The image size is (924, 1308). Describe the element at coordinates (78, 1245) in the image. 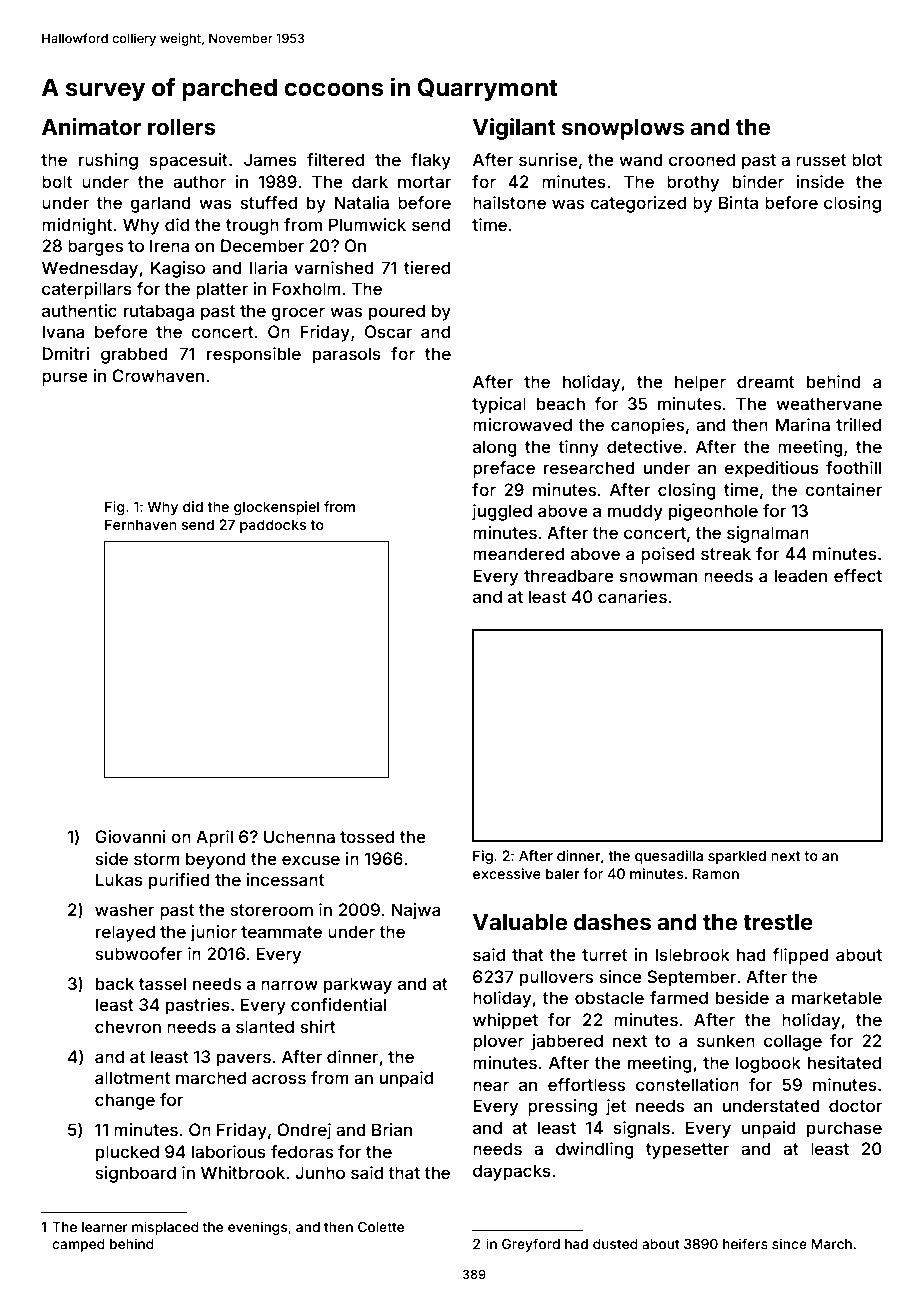

I see `camped` at that location.
